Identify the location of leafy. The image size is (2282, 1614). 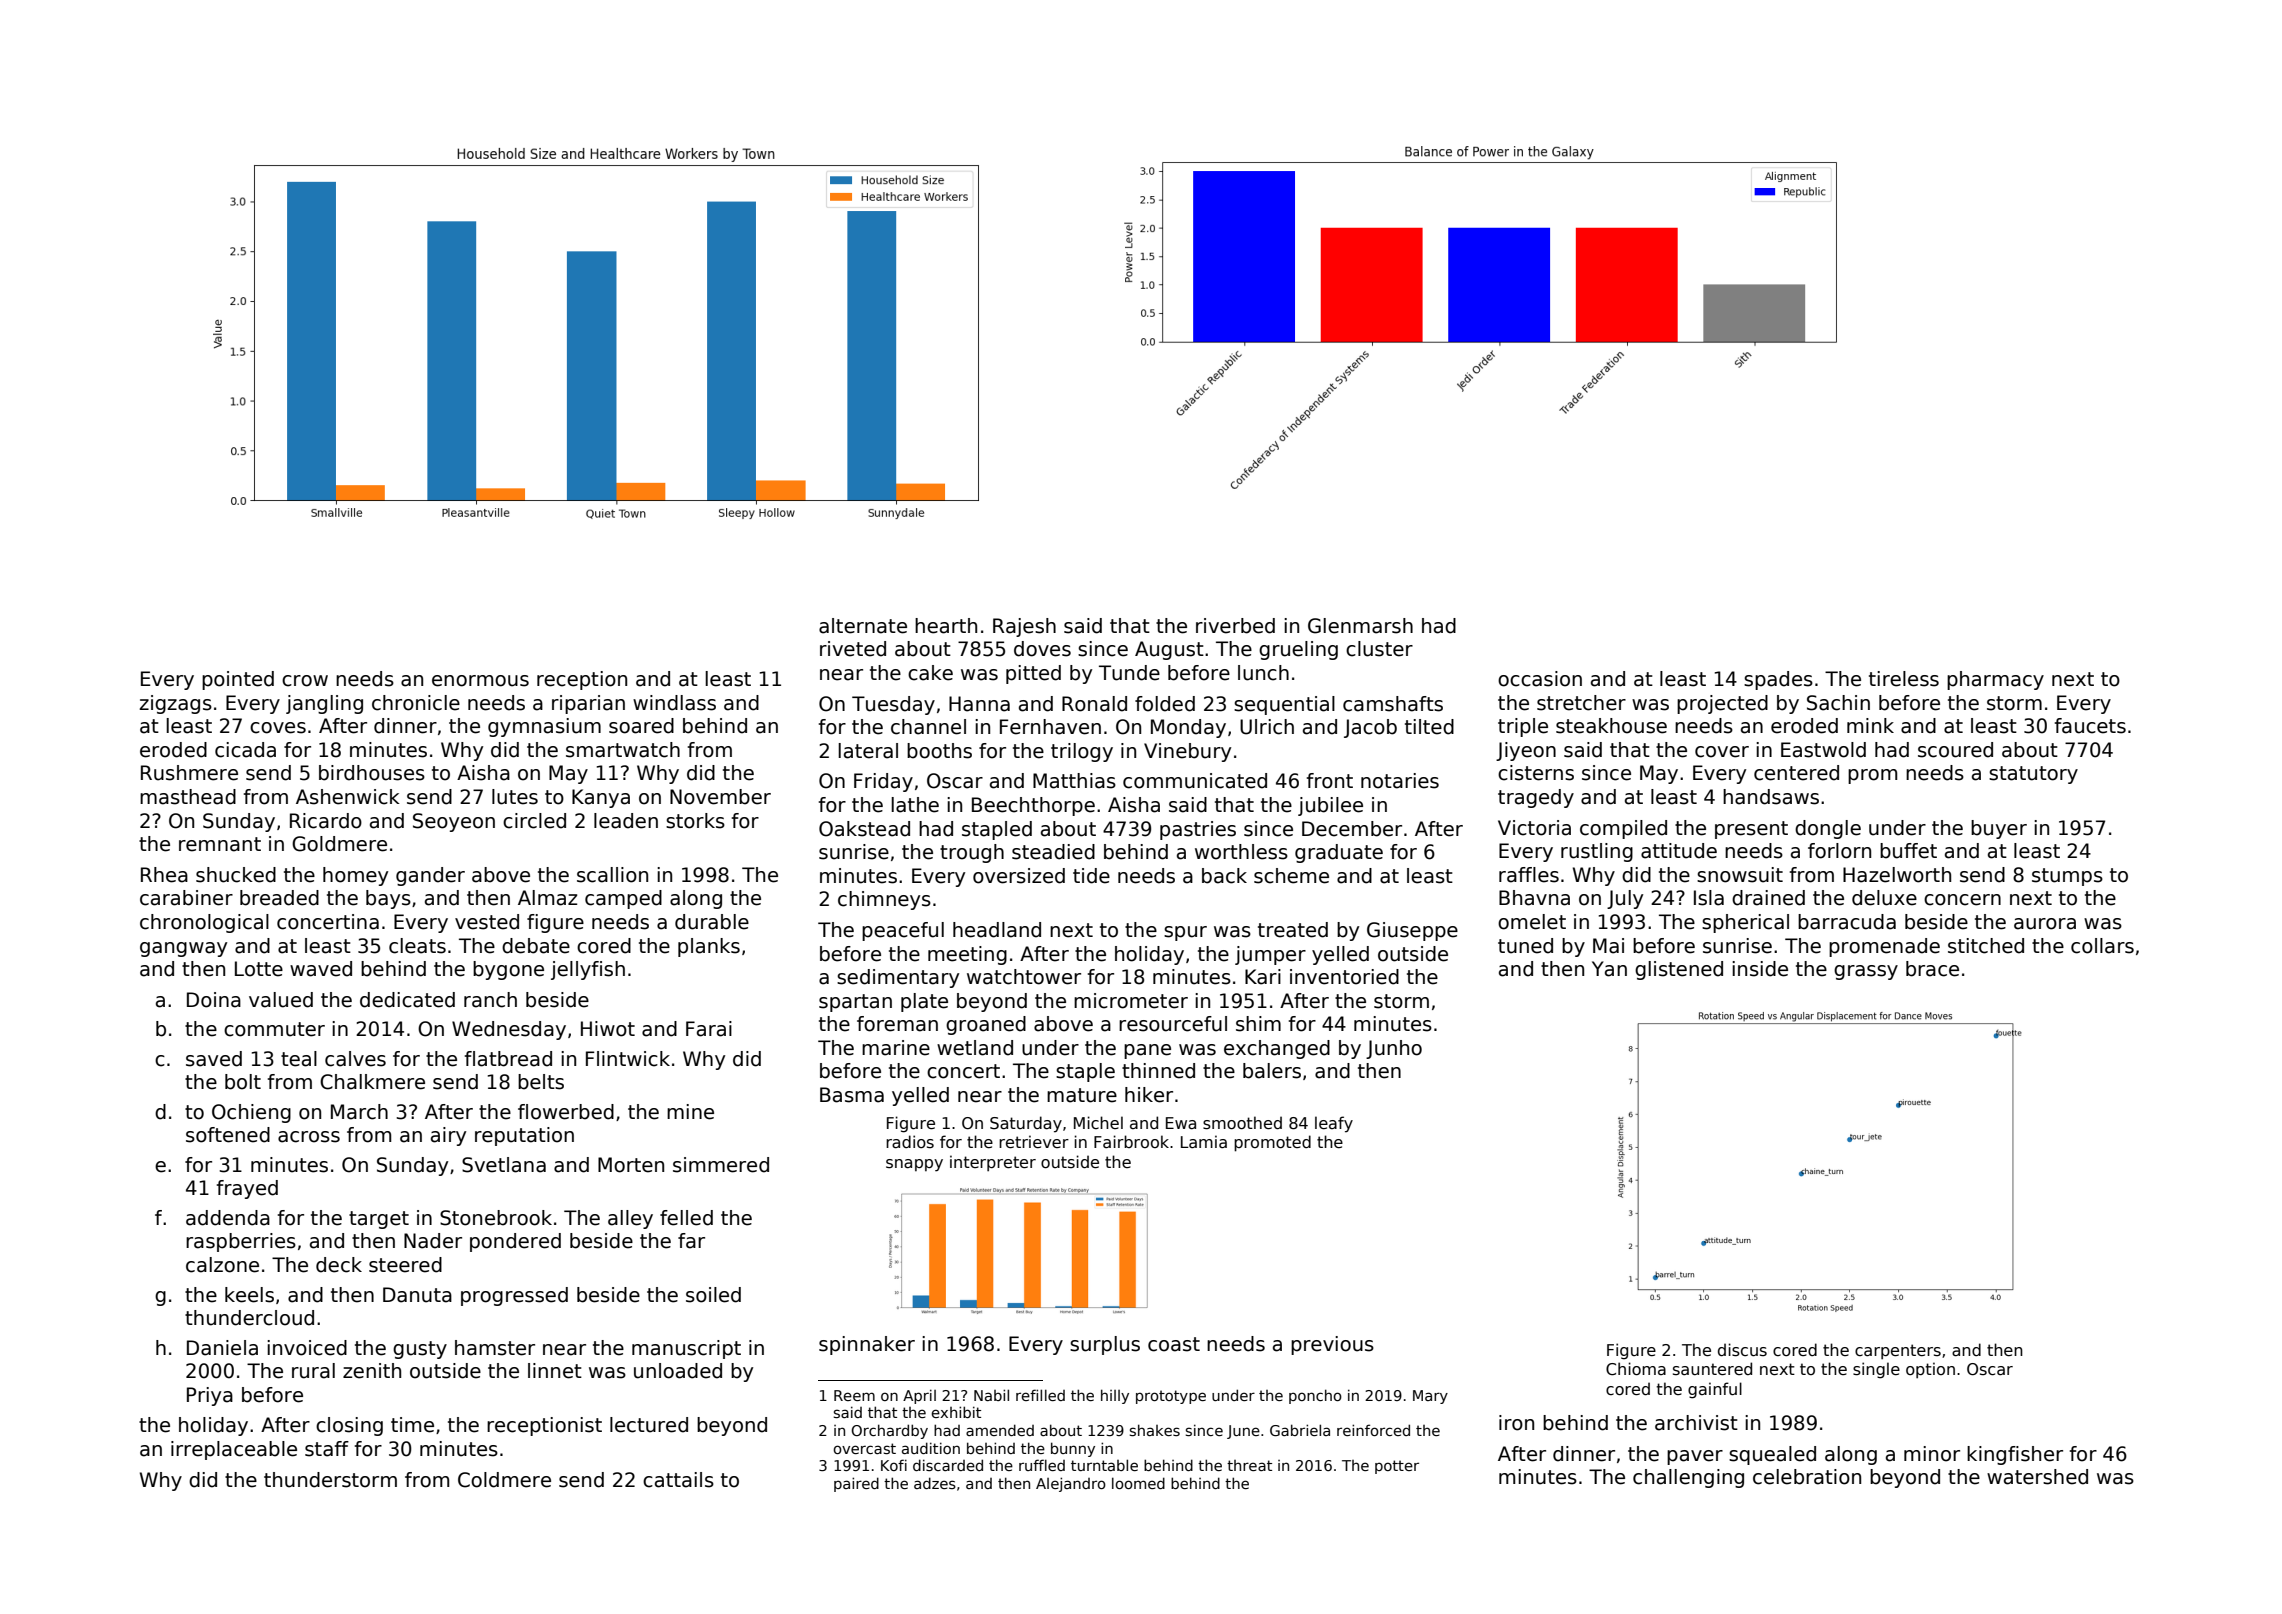
(1334, 1124).
